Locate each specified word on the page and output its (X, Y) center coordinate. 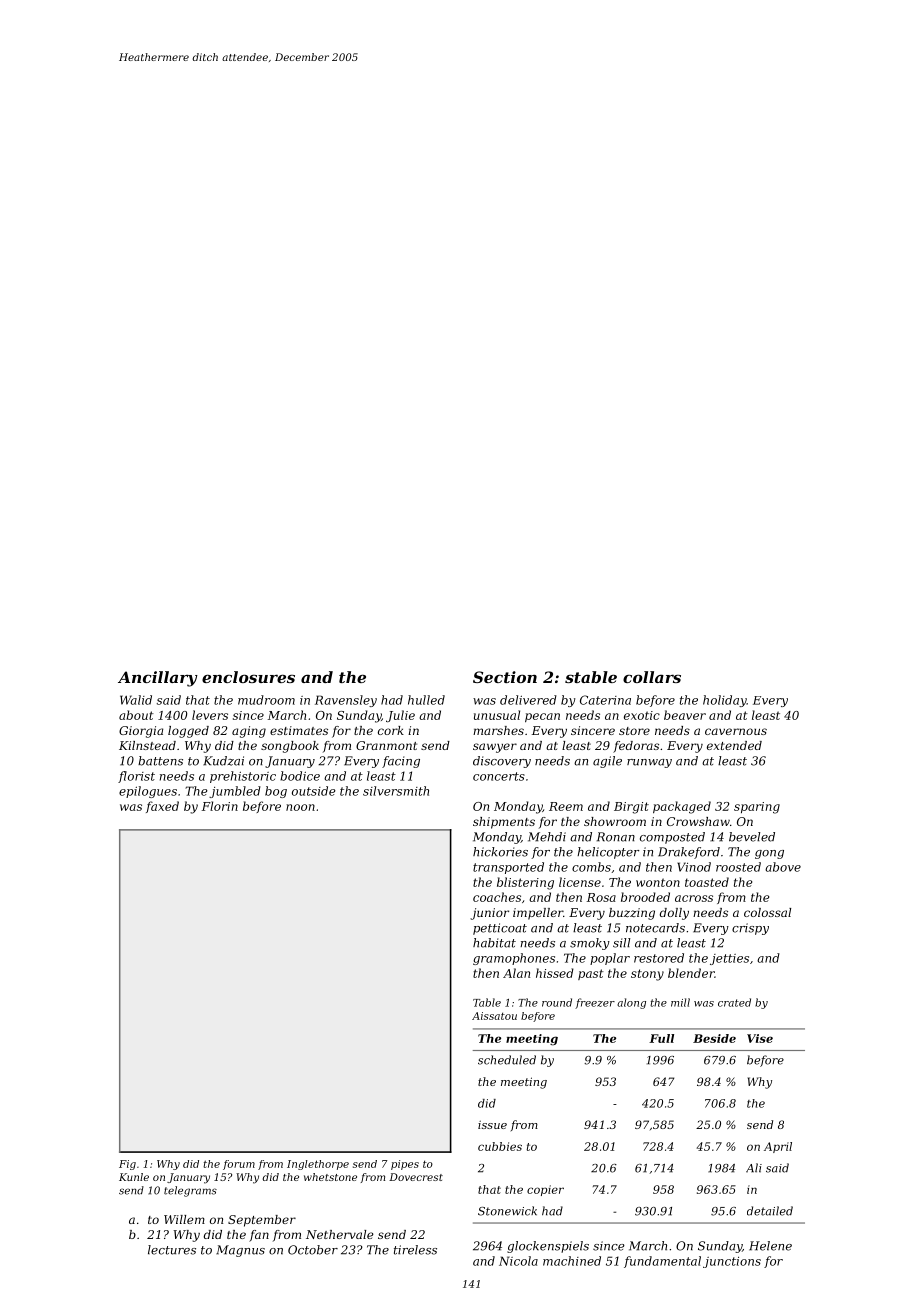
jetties (729, 959)
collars (652, 677)
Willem (184, 1219)
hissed (555, 973)
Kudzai (223, 761)
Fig (127, 1165)
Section (505, 677)
